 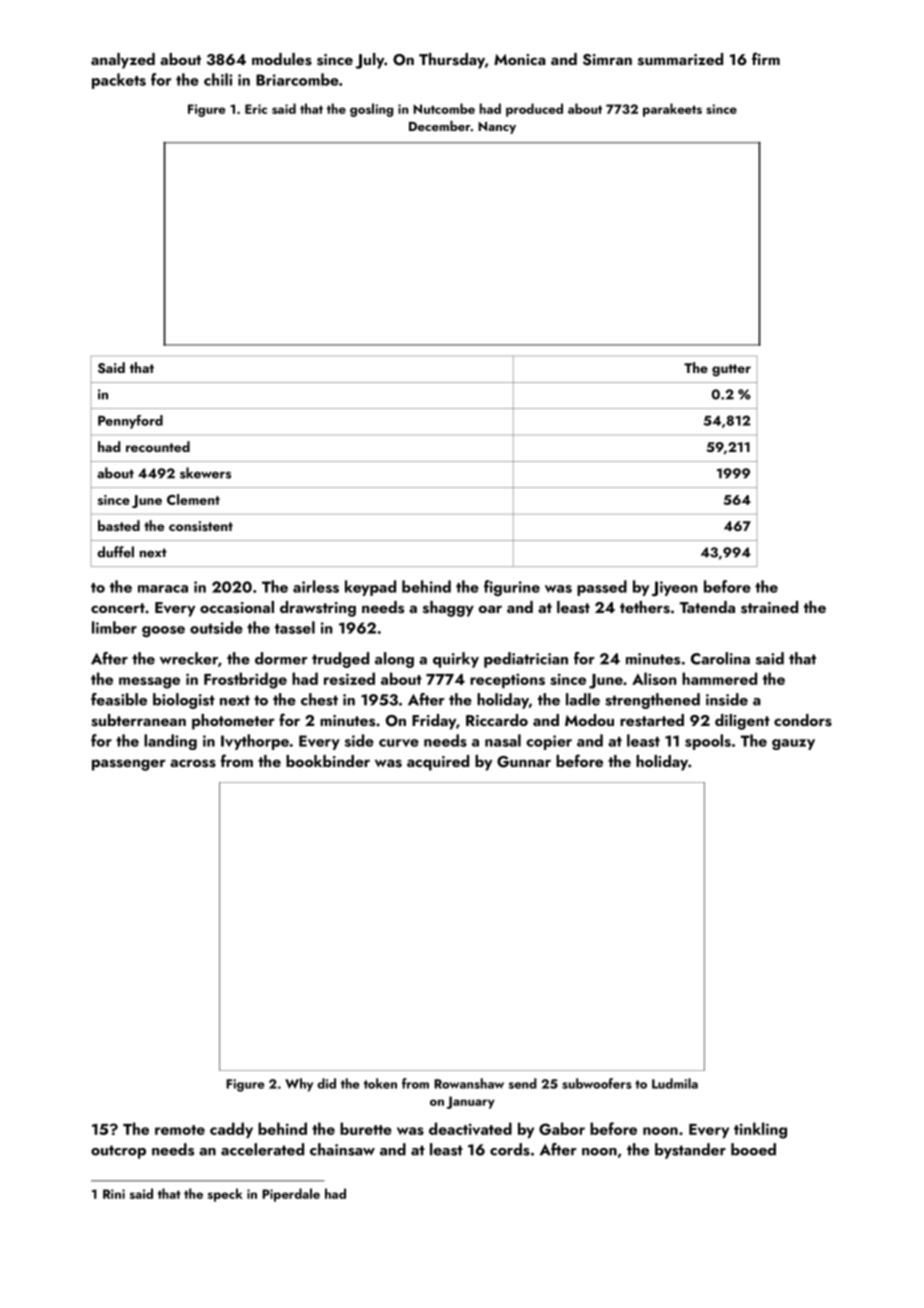 What do you see at coordinates (597, 1083) in the image?
I see `subwoofers` at bounding box center [597, 1083].
